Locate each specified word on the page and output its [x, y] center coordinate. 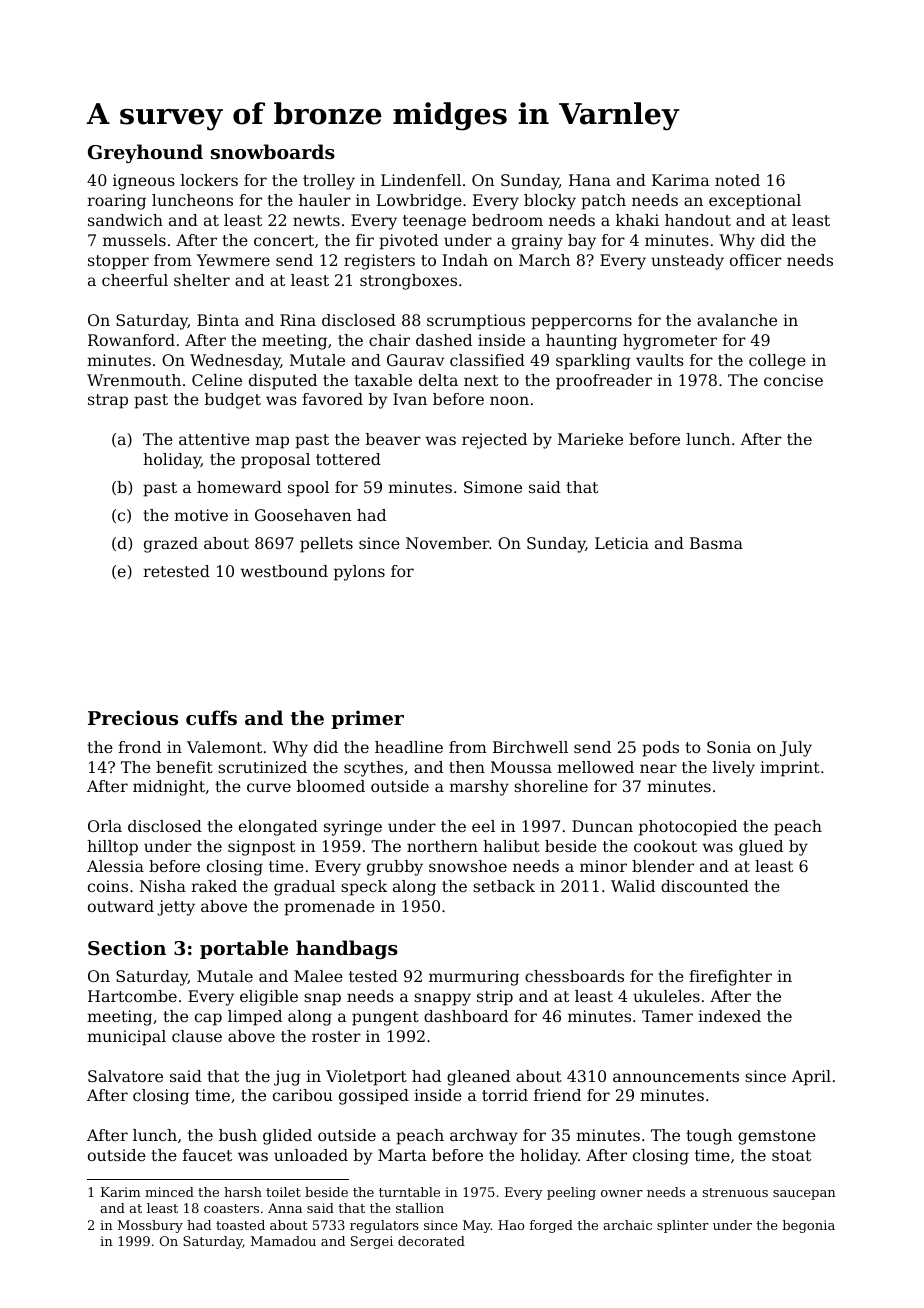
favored [332, 399]
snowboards [273, 152]
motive [201, 515]
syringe [353, 828]
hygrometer [670, 342]
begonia [808, 1226]
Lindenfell [421, 180]
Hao [511, 1225]
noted [737, 180]
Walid [633, 886]
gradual [304, 888]
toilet [283, 1192]
